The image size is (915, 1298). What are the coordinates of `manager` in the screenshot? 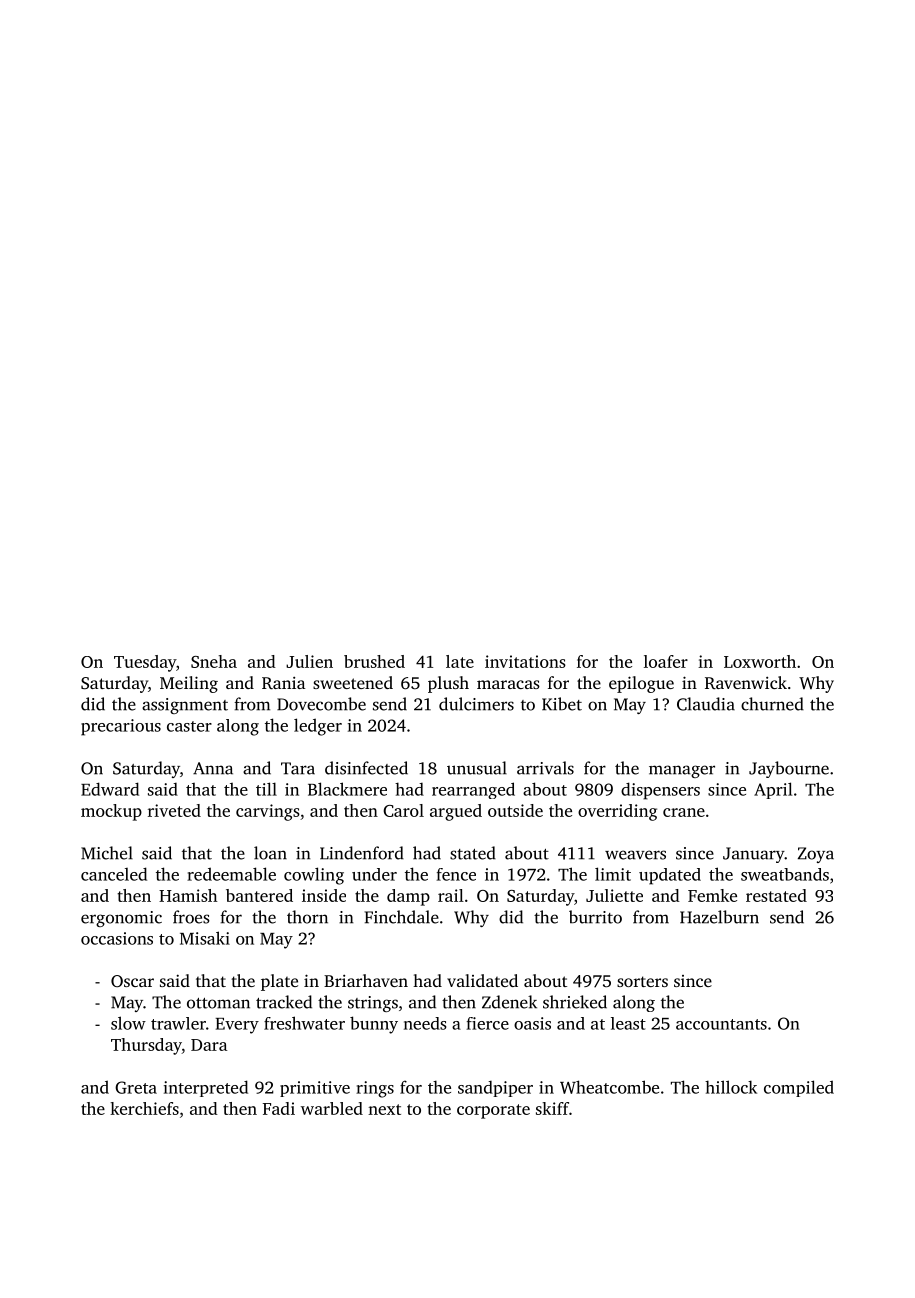 It's located at (682, 771).
